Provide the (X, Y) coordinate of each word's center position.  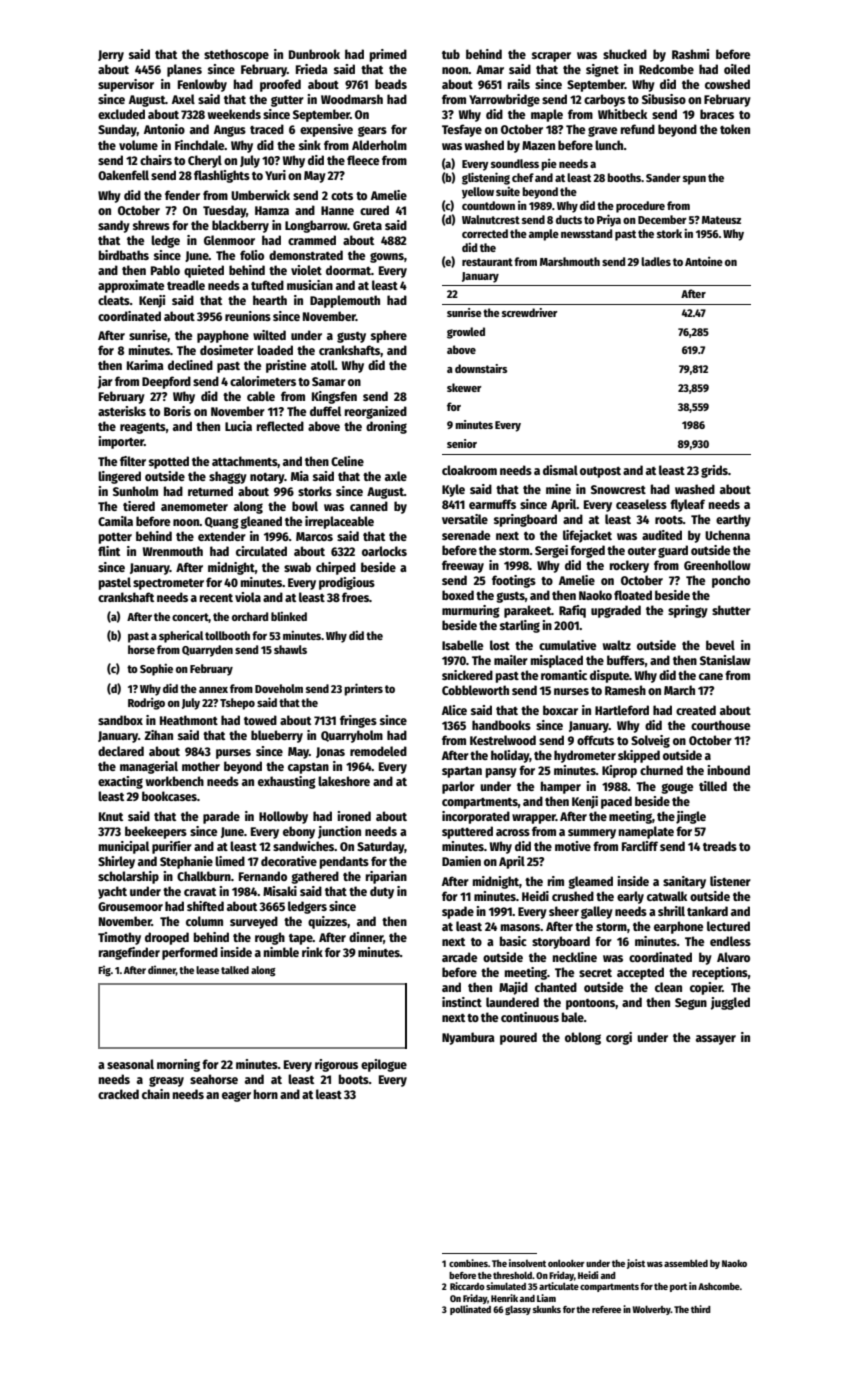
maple (547, 115)
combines (468, 1263)
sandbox (120, 720)
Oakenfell (123, 175)
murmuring (471, 611)
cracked (118, 1094)
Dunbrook (314, 54)
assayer (716, 1040)
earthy (733, 520)
